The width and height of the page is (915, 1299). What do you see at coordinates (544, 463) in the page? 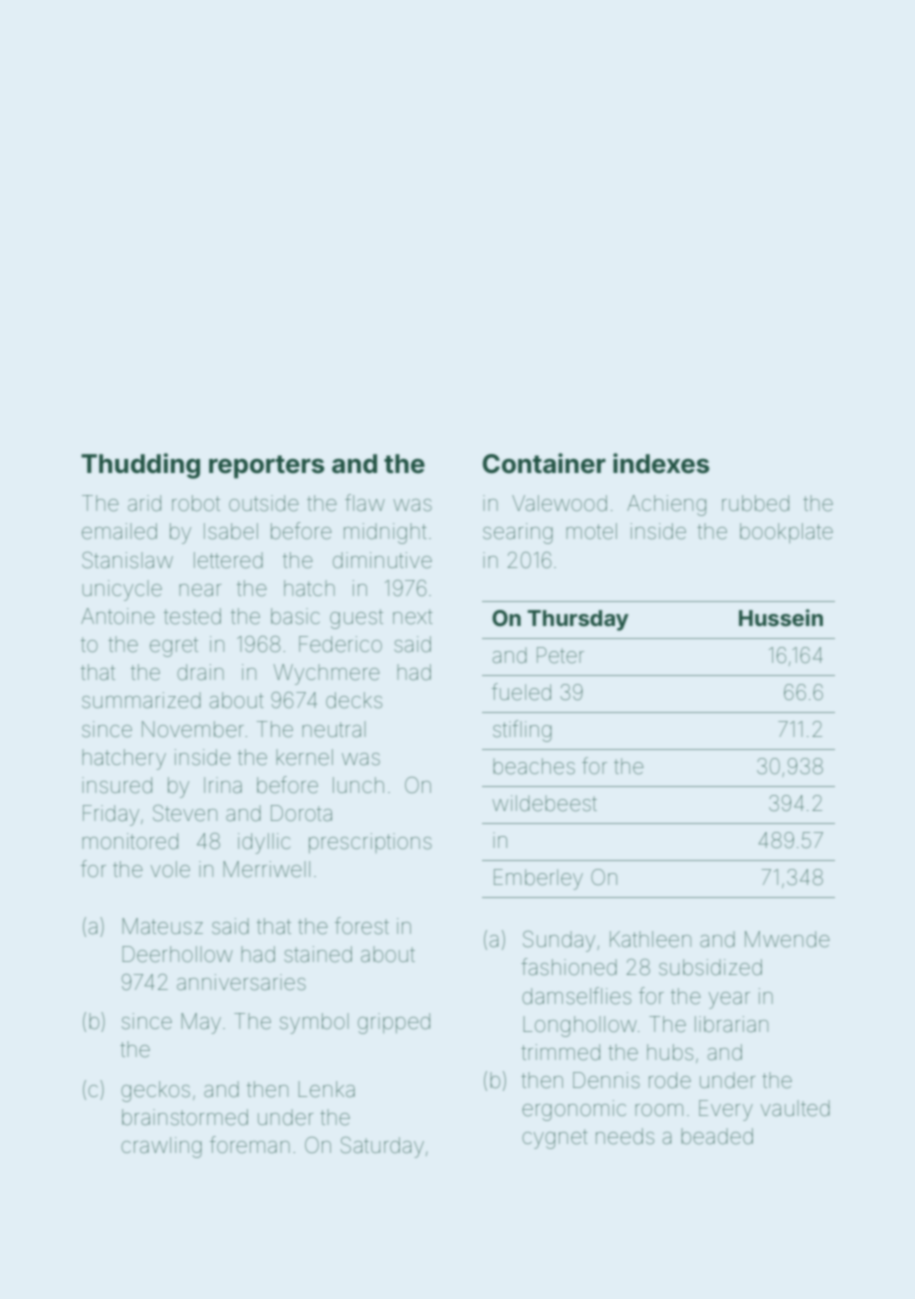
I see `Container` at bounding box center [544, 463].
